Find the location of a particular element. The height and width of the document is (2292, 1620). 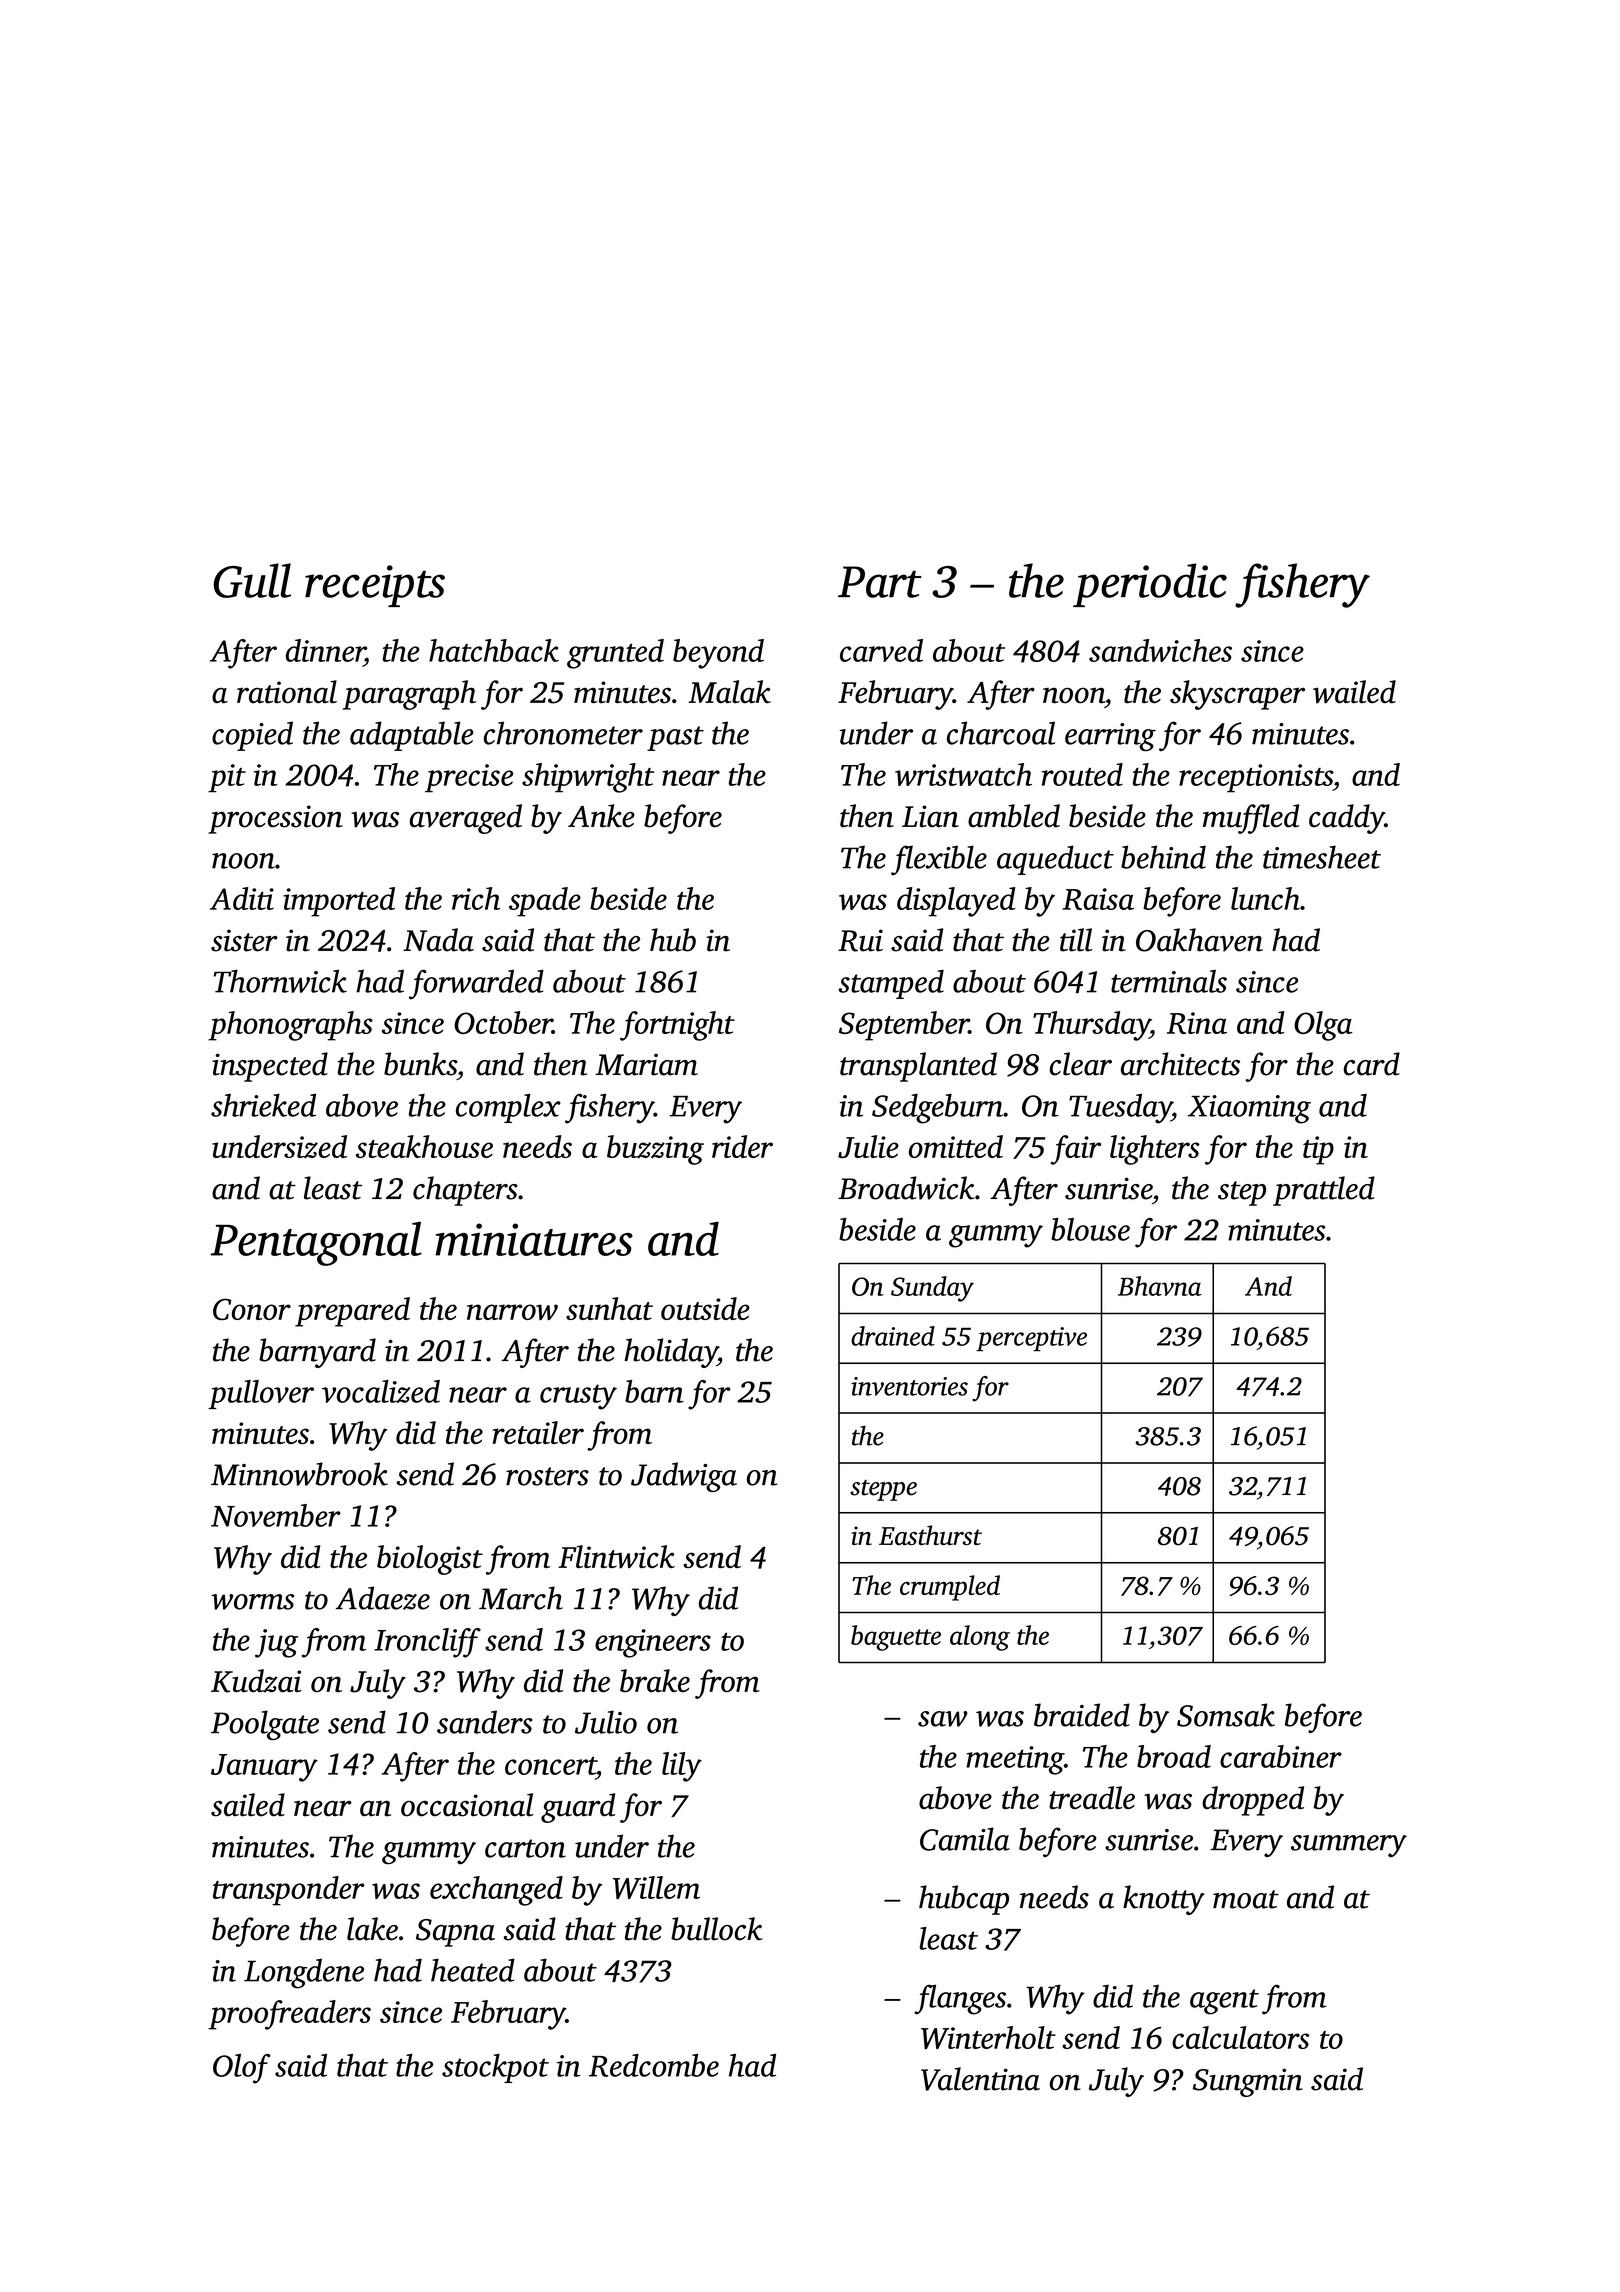

Olof is located at coordinates (242, 2069).
